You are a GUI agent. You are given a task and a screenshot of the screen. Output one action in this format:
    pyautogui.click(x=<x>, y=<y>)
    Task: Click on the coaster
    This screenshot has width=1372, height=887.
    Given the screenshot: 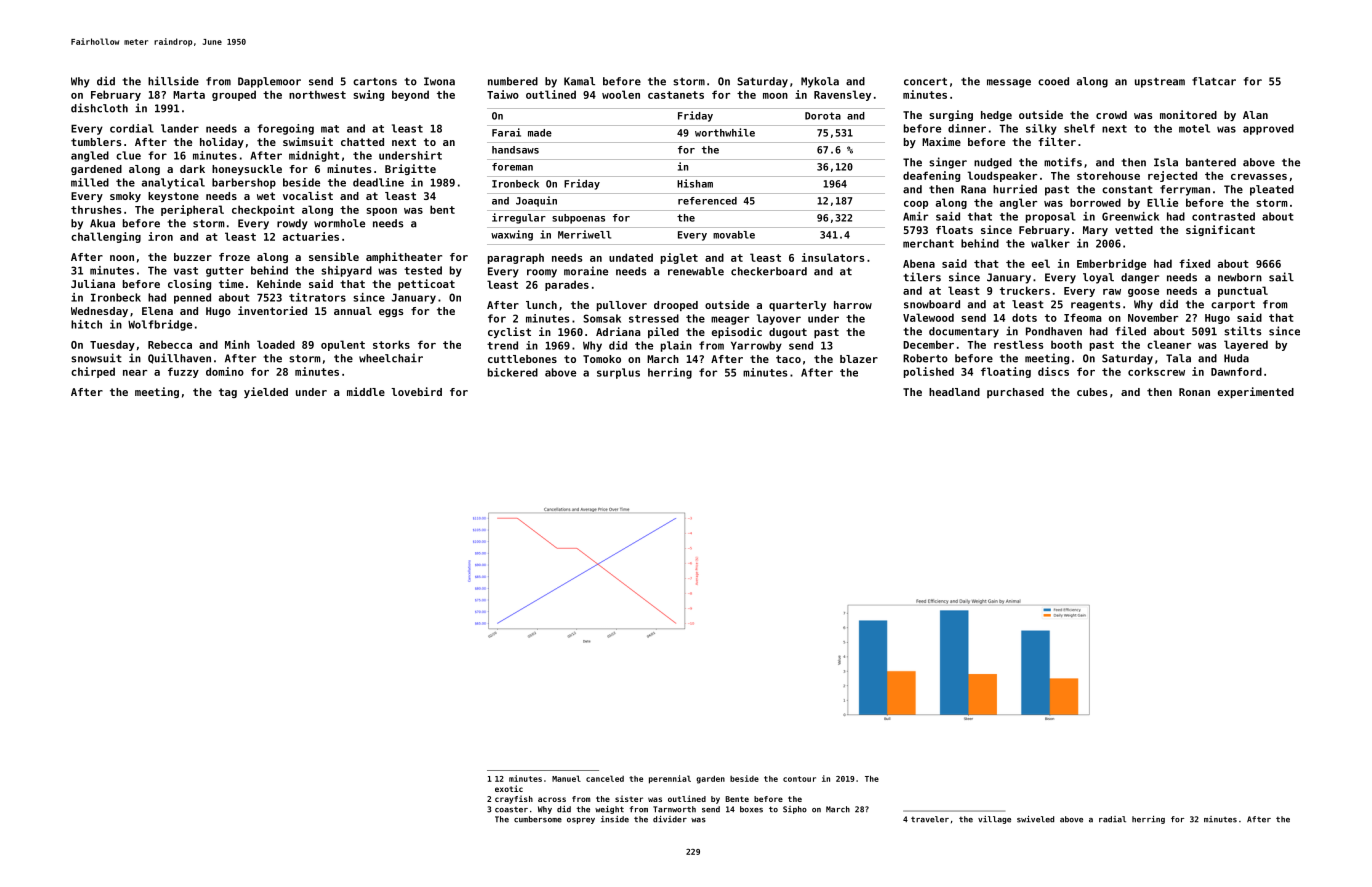 What is the action you would take?
    pyautogui.click(x=511, y=810)
